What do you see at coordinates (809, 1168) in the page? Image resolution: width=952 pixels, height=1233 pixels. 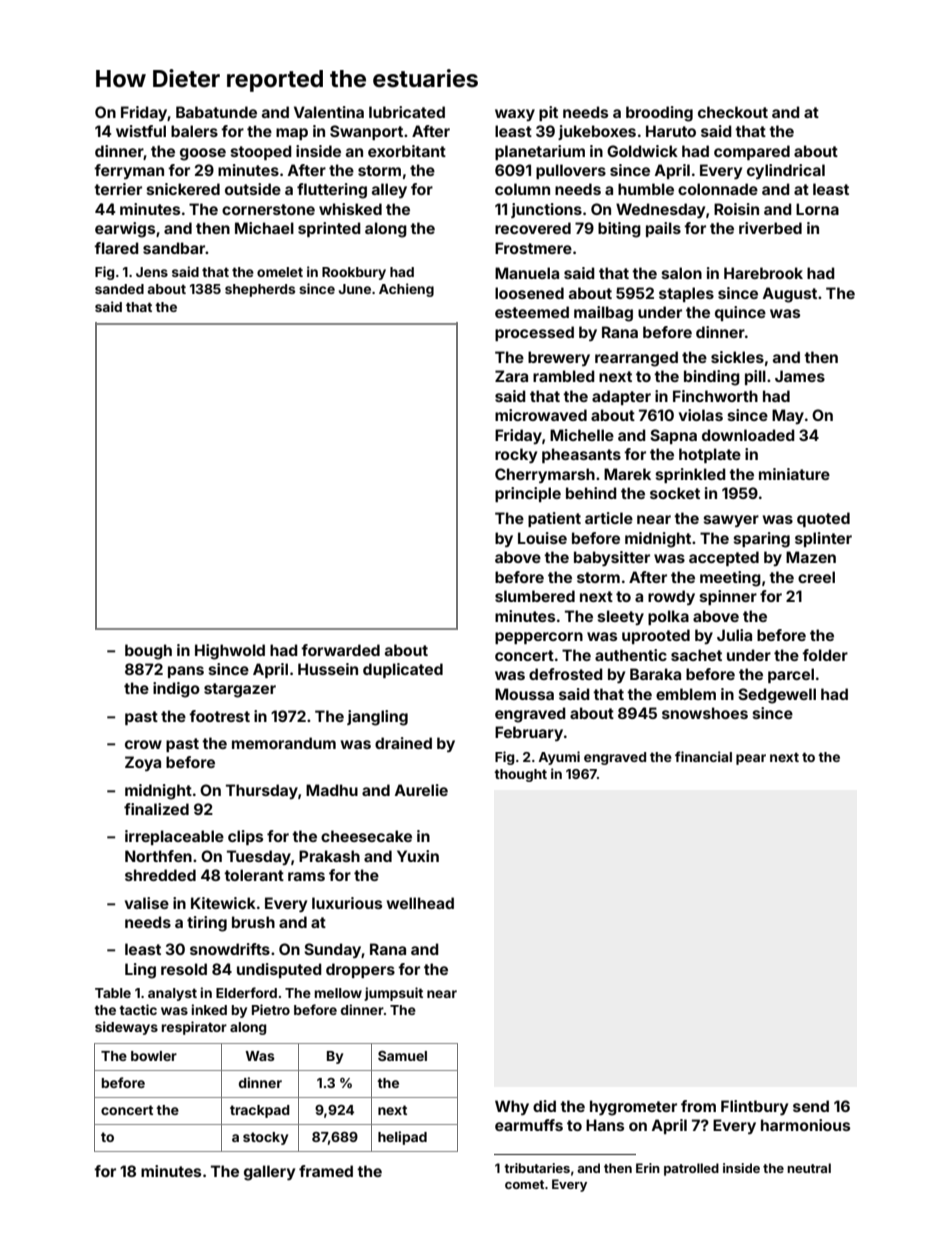 I see `neutral` at bounding box center [809, 1168].
